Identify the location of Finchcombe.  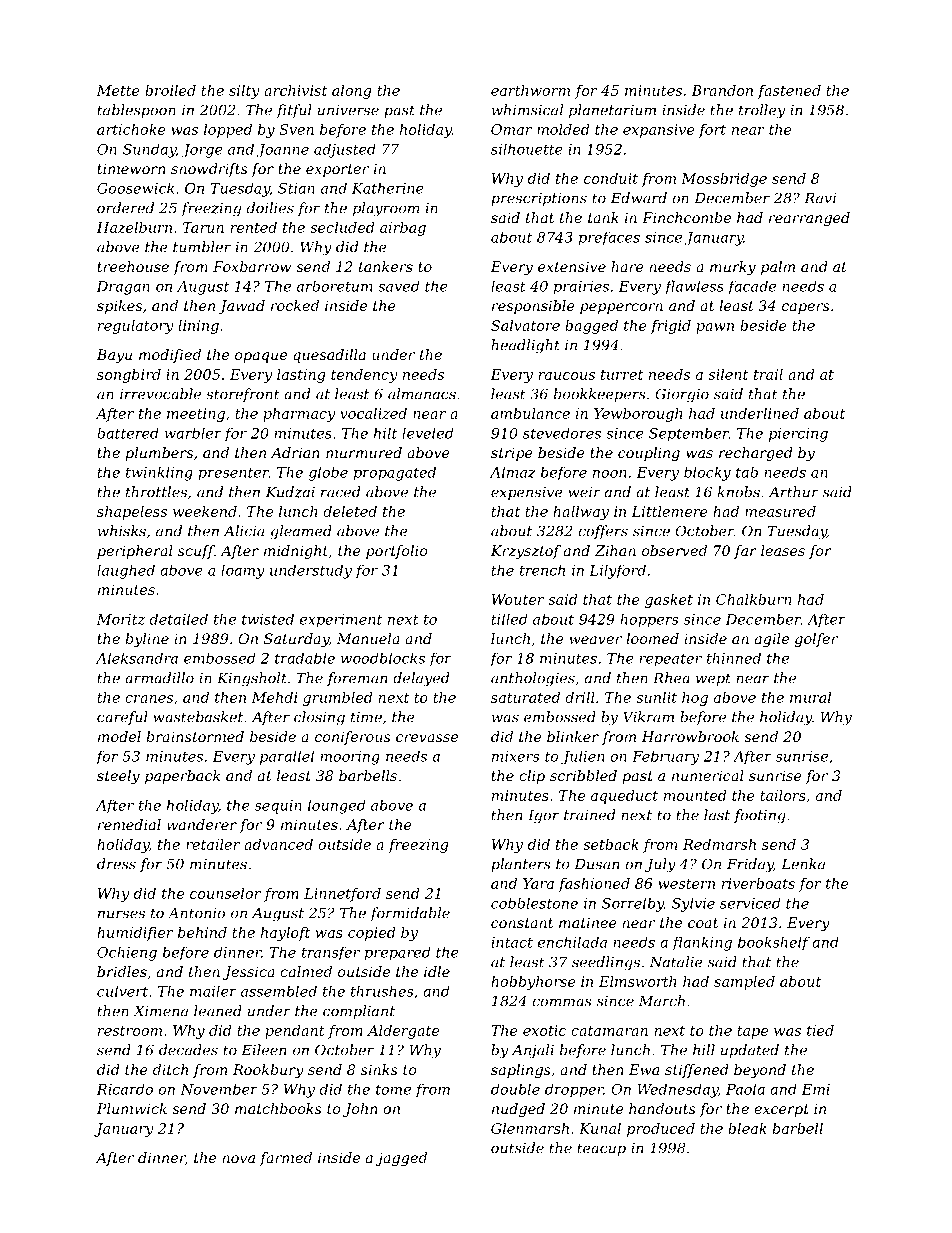
(686, 217).
